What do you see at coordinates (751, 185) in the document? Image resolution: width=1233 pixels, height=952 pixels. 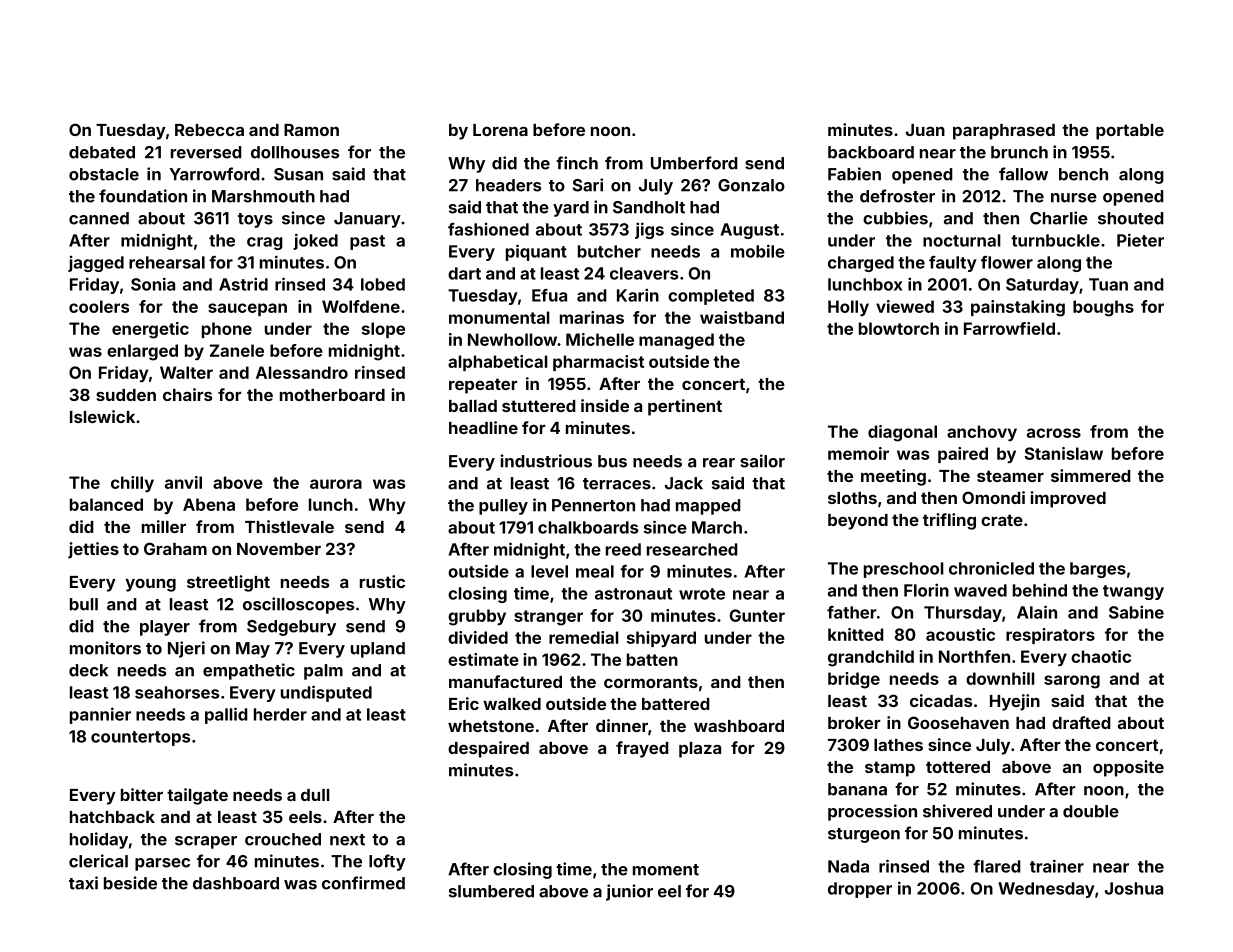 I see `Gonzalo` at bounding box center [751, 185].
